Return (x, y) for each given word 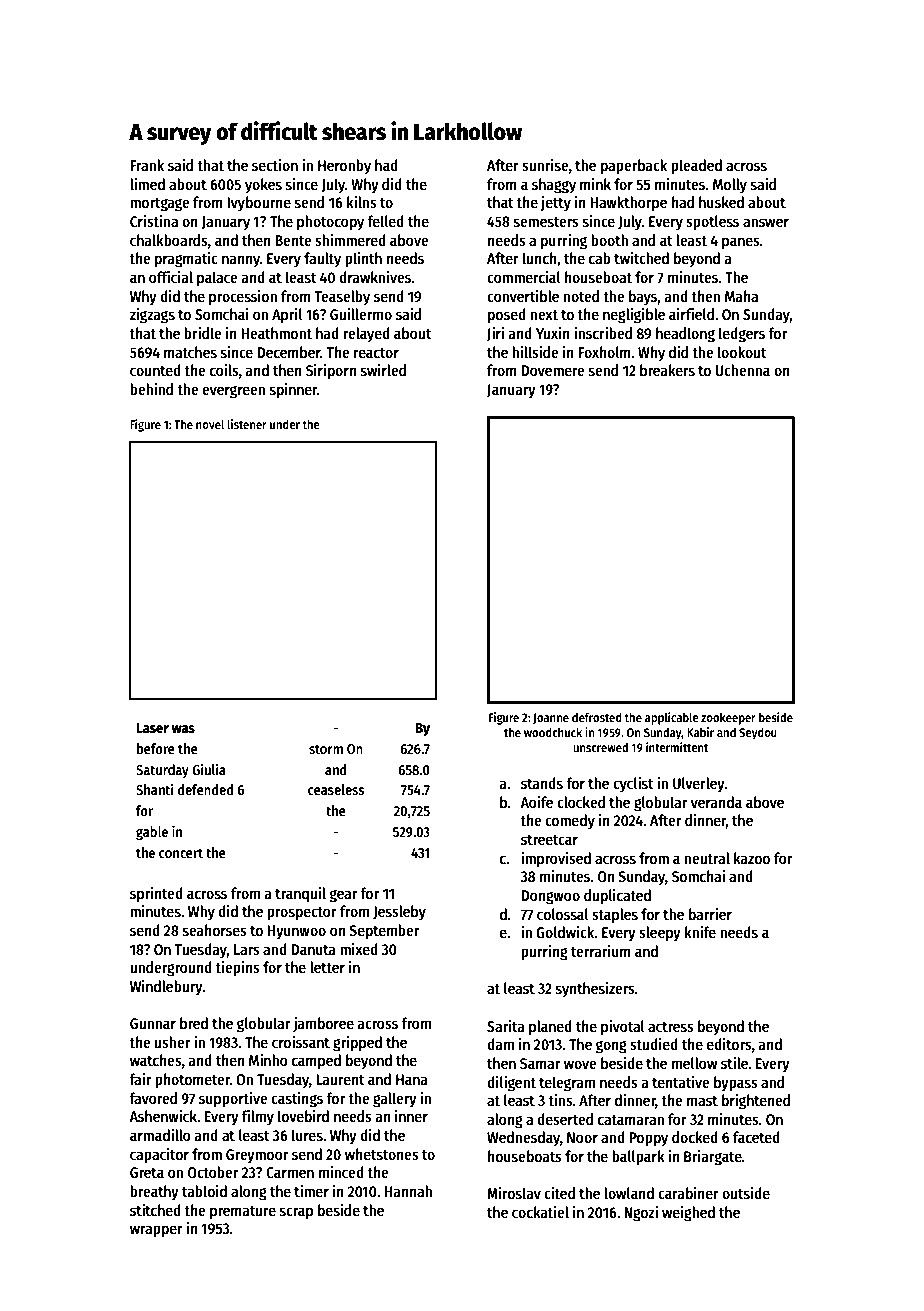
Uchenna (743, 370)
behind (151, 389)
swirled (383, 370)
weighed (688, 1214)
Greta (147, 1172)
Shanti (155, 789)
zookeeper (728, 718)
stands (542, 783)
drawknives (375, 277)
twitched (641, 258)
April (287, 316)
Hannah (408, 1191)
